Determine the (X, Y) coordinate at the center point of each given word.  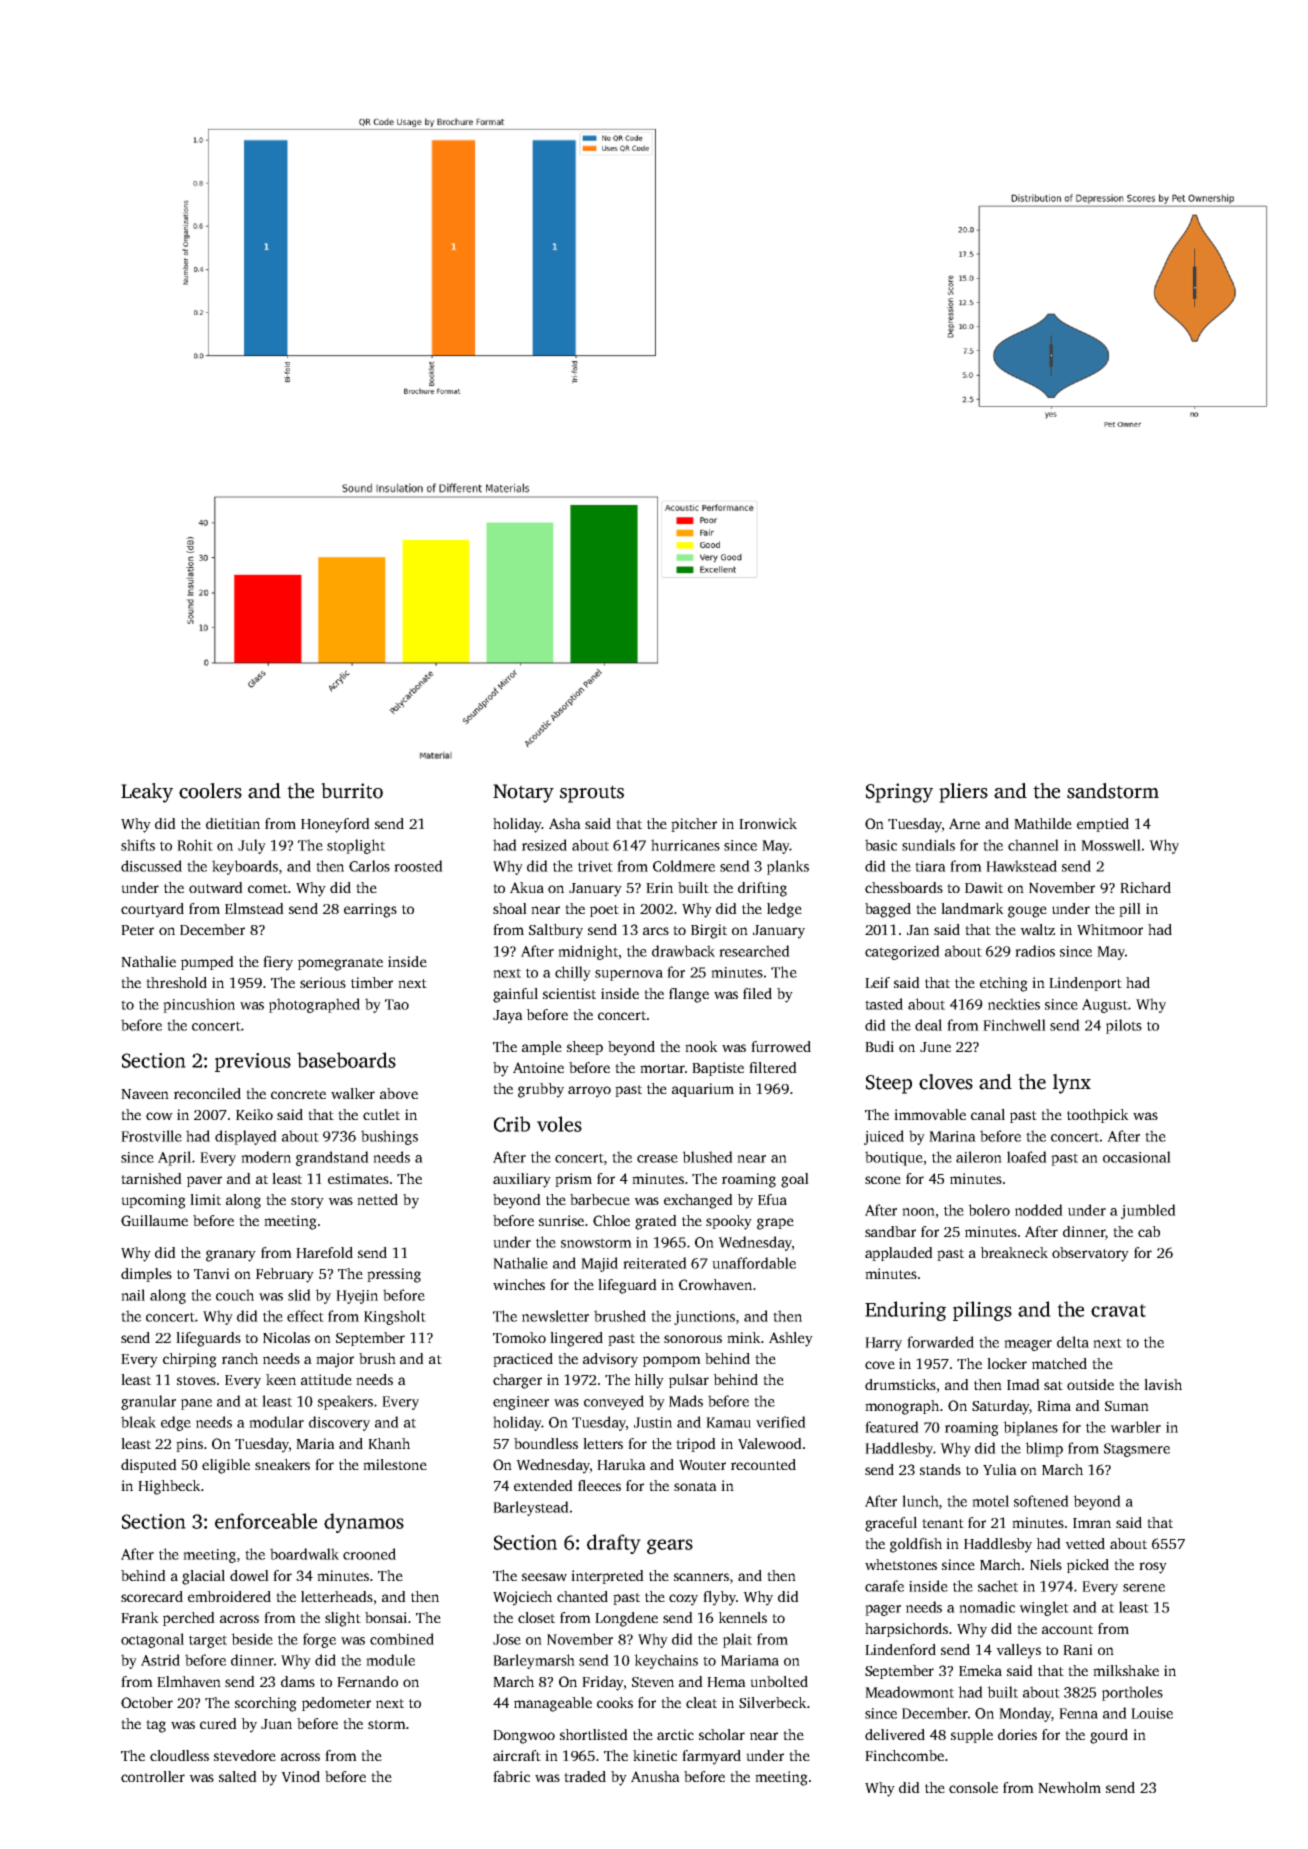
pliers (963, 793)
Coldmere (684, 866)
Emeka (980, 1670)
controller (153, 1776)
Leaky (147, 793)
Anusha (655, 1776)
